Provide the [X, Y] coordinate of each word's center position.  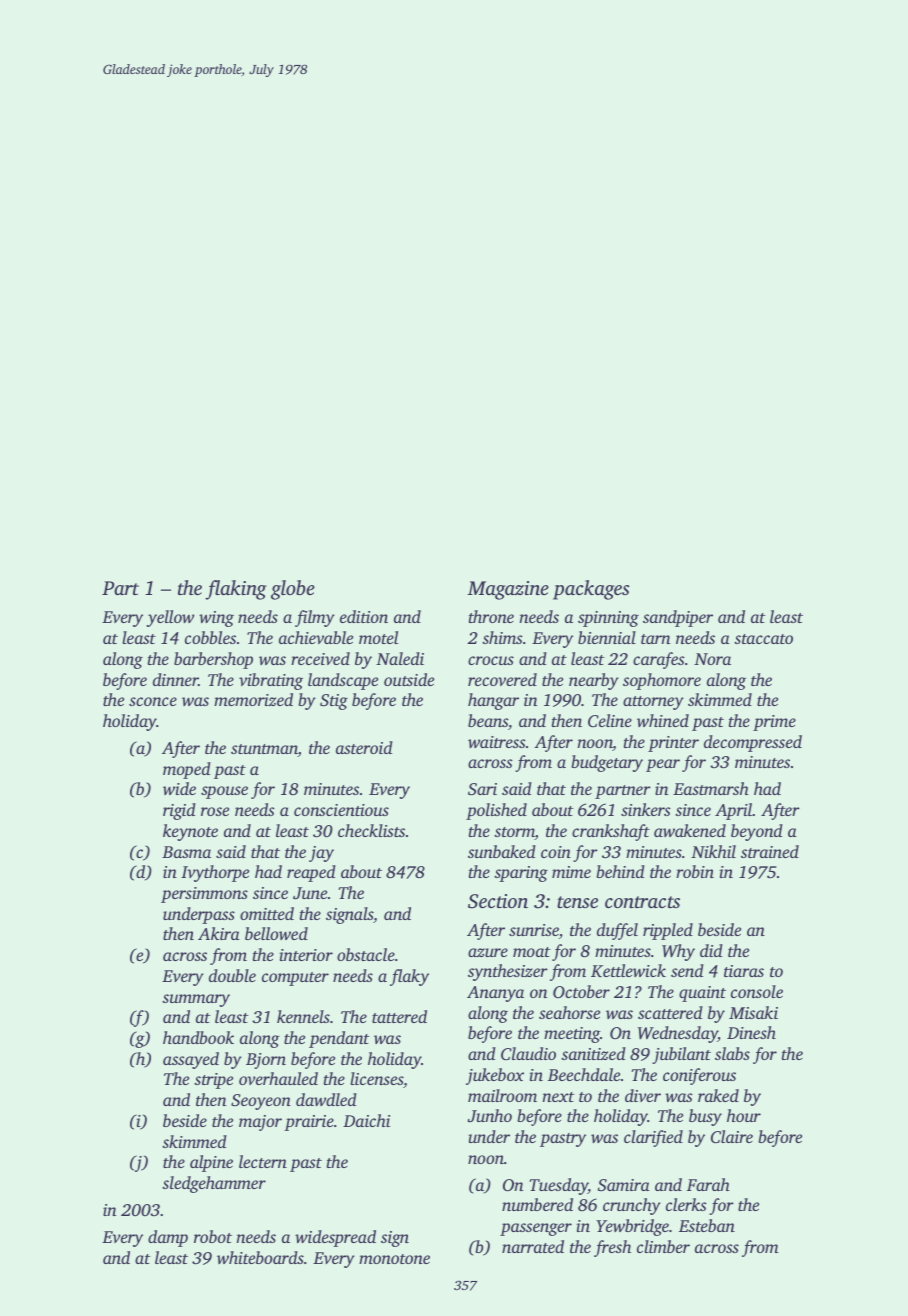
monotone [394, 1259]
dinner [175, 679]
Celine [610, 720]
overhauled [278, 1078]
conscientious [341, 810]
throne [491, 616]
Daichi [366, 1120]
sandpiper [678, 618]
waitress [497, 742]
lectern [263, 1161]
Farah [708, 1184]
